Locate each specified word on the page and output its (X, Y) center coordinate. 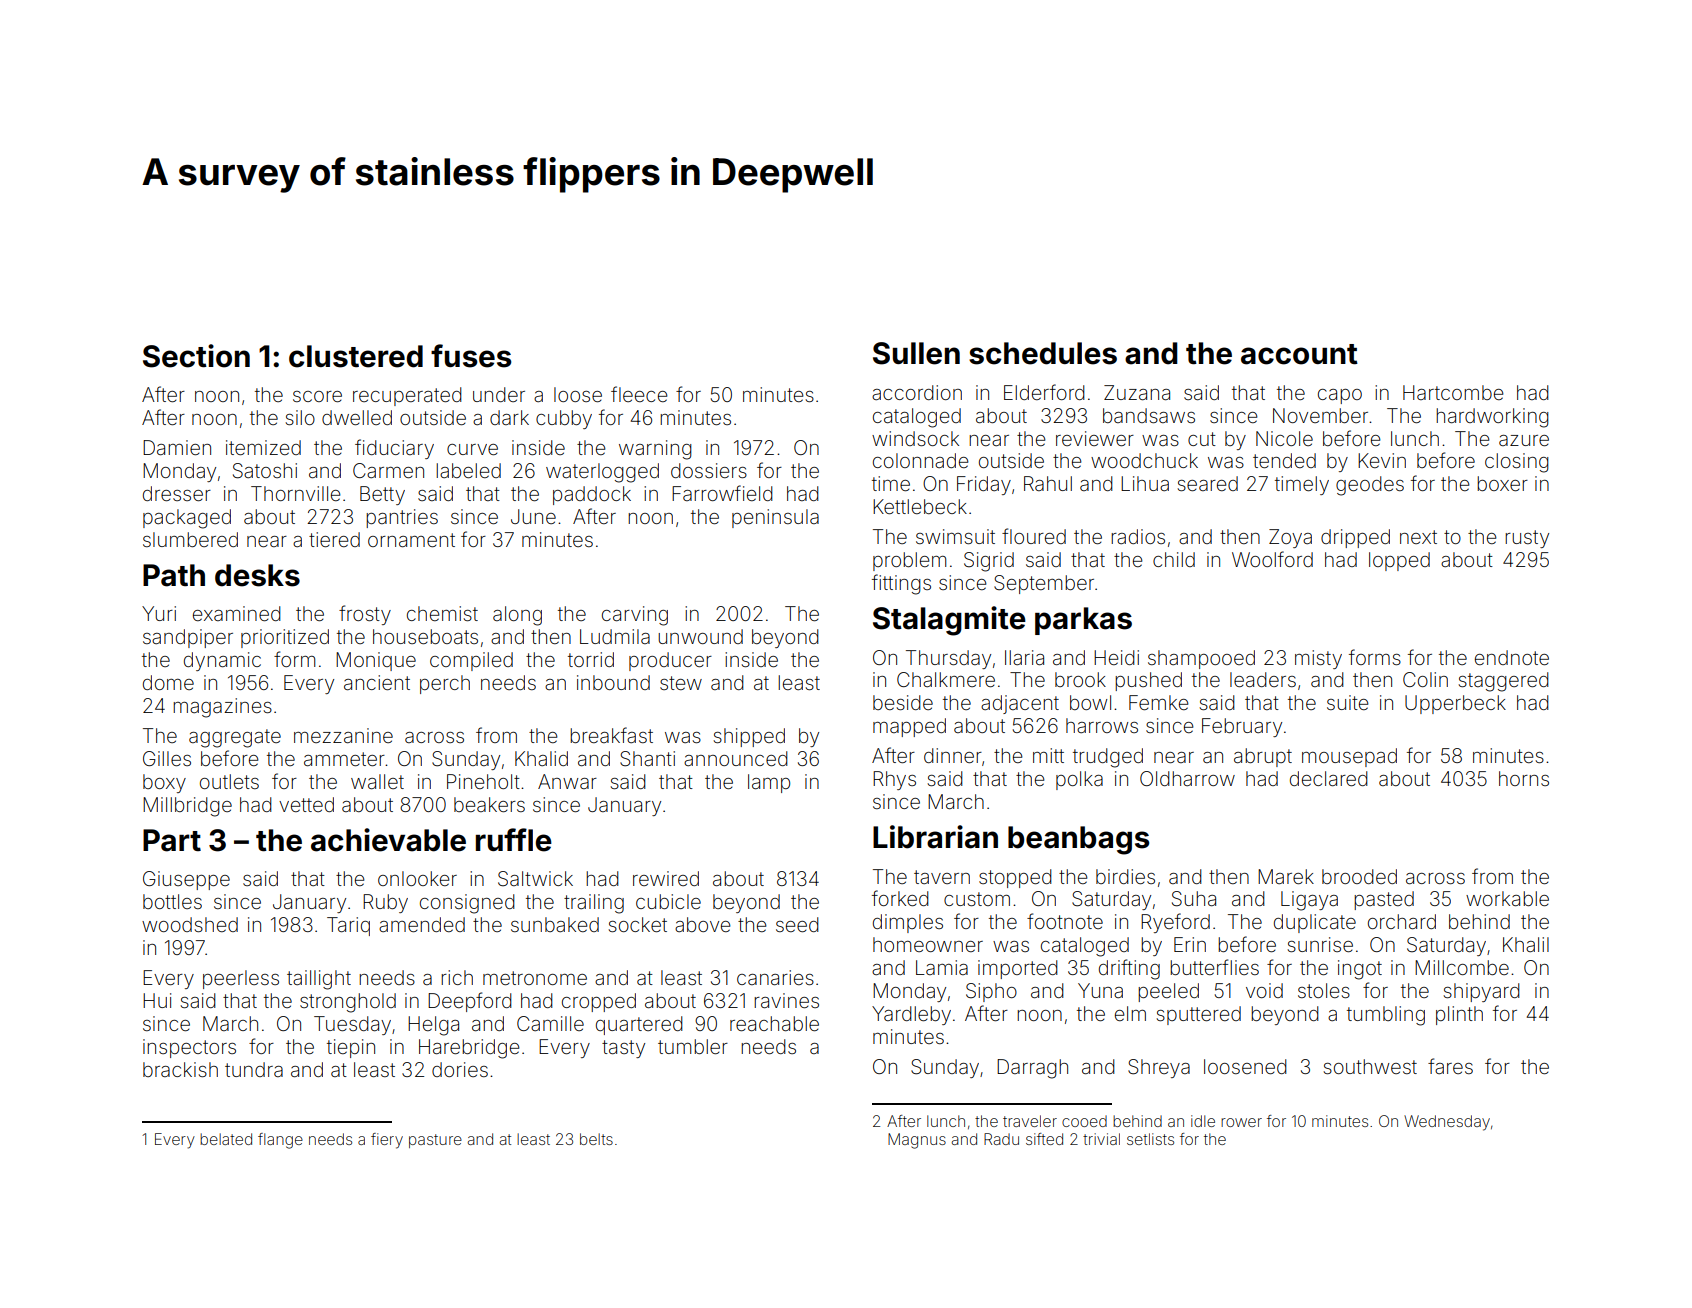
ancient (377, 682)
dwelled (357, 417)
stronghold (348, 1003)
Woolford (1272, 559)
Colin (1425, 679)
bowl (1090, 702)
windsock (915, 438)
